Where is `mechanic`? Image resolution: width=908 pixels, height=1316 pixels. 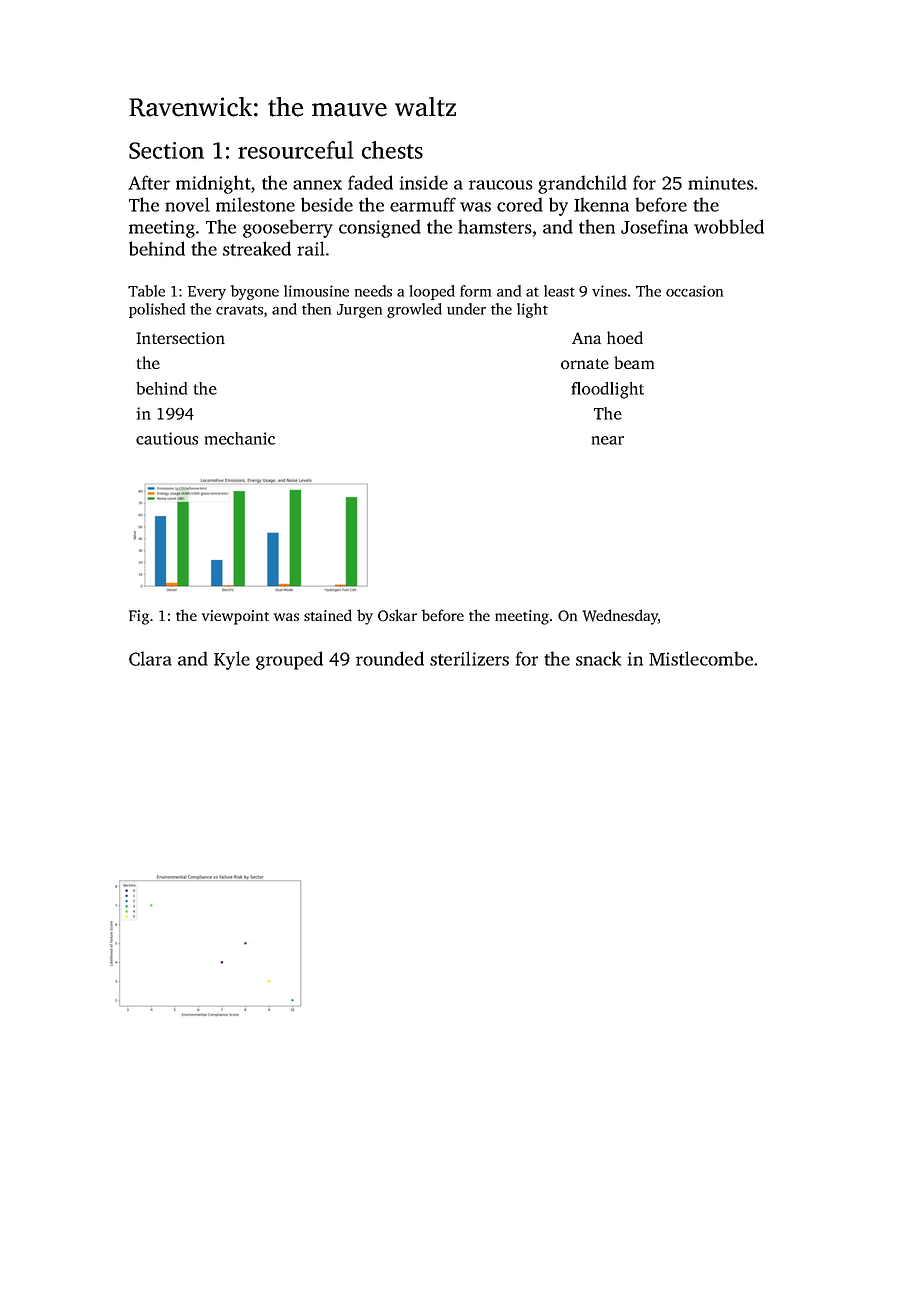
mechanic is located at coordinates (240, 438).
